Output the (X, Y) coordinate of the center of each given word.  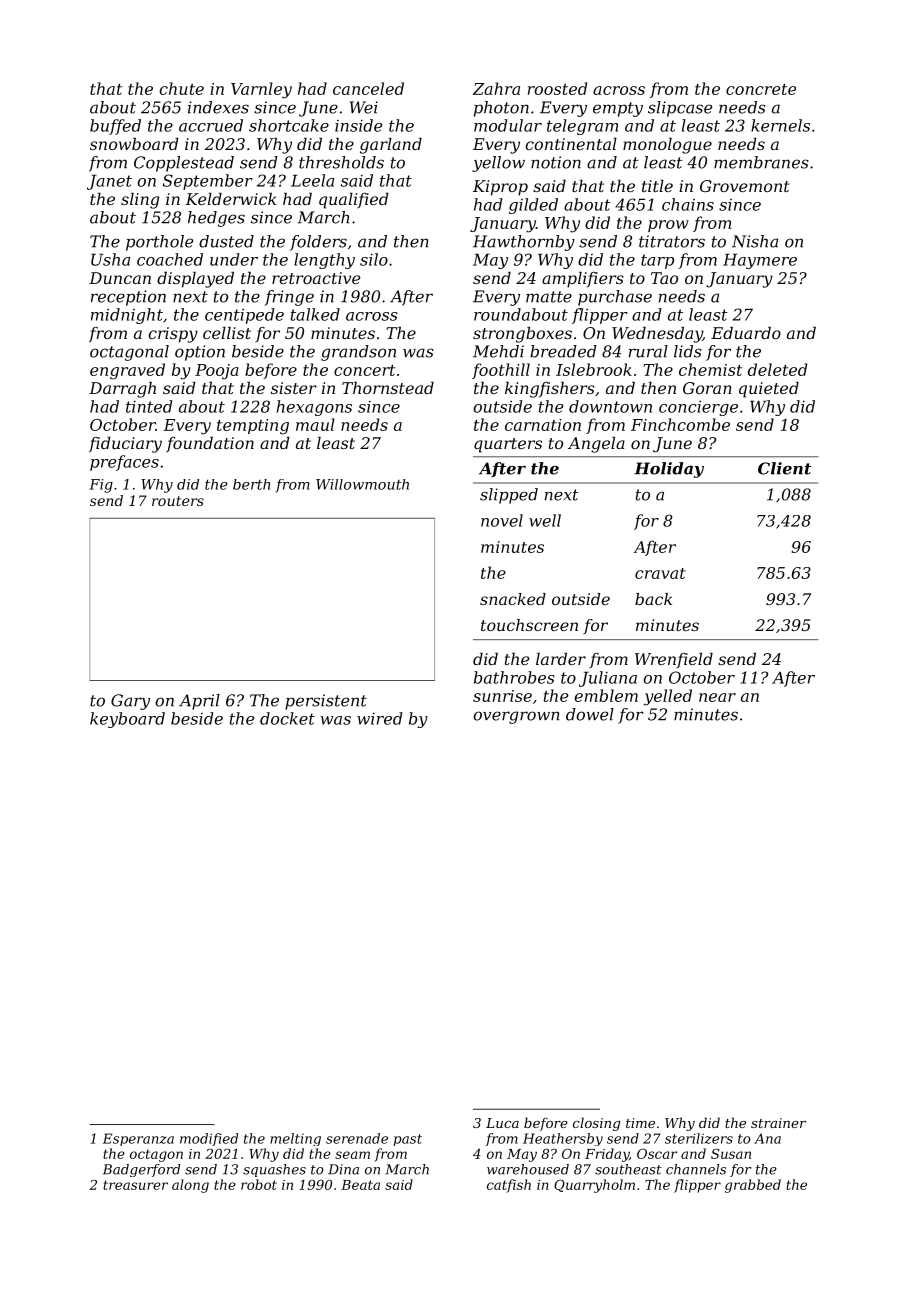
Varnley (261, 90)
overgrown (516, 717)
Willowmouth (362, 484)
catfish (509, 1186)
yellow (498, 164)
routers (178, 501)
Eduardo (746, 333)
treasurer (135, 1185)
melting (295, 1139)
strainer (778, 1123)
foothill (501, 371)
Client (784, 468)
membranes (761, 162)
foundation (210, 445)
